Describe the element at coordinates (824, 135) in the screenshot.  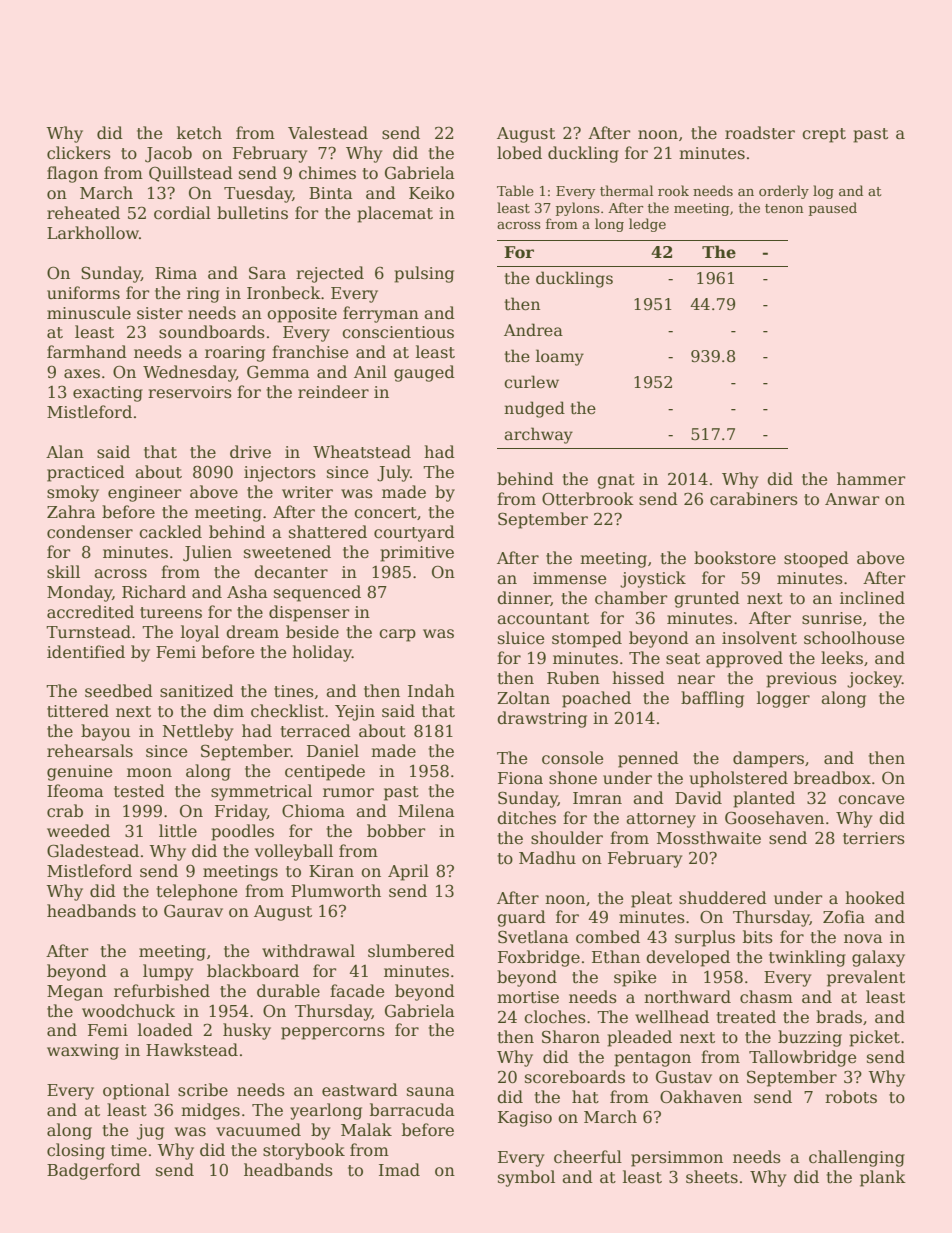
I see `crept` at that location.
